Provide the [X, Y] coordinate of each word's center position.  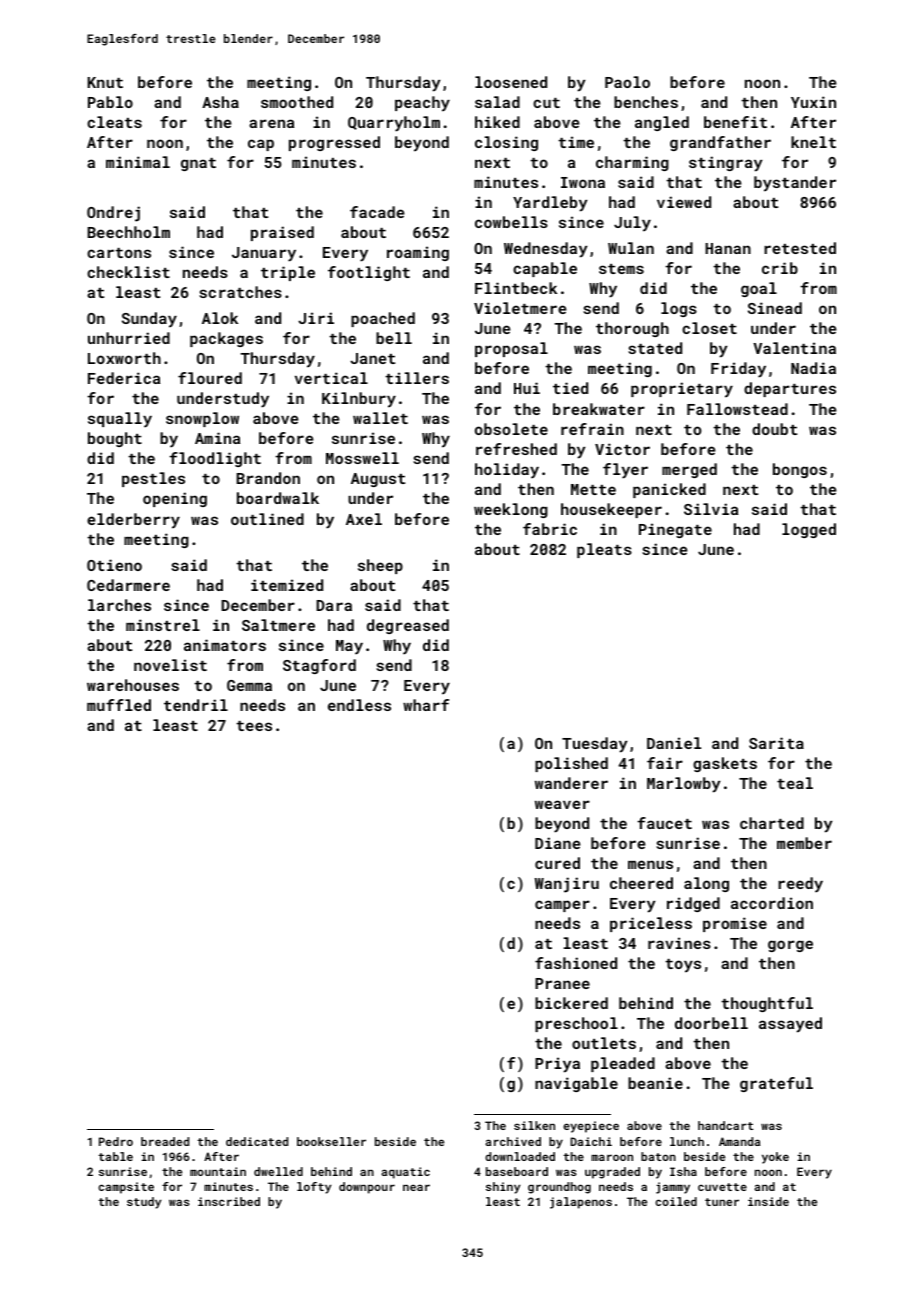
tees [254, 726]
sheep [380, 566]
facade [377, 212]
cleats [114, 122]
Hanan [728, 248]
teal [795, 783]
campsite [126, 1188]
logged [809, 530]
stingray [726, 164]
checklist [128, 272]
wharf [426, 705]
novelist [170, 665]
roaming [418, 253]
